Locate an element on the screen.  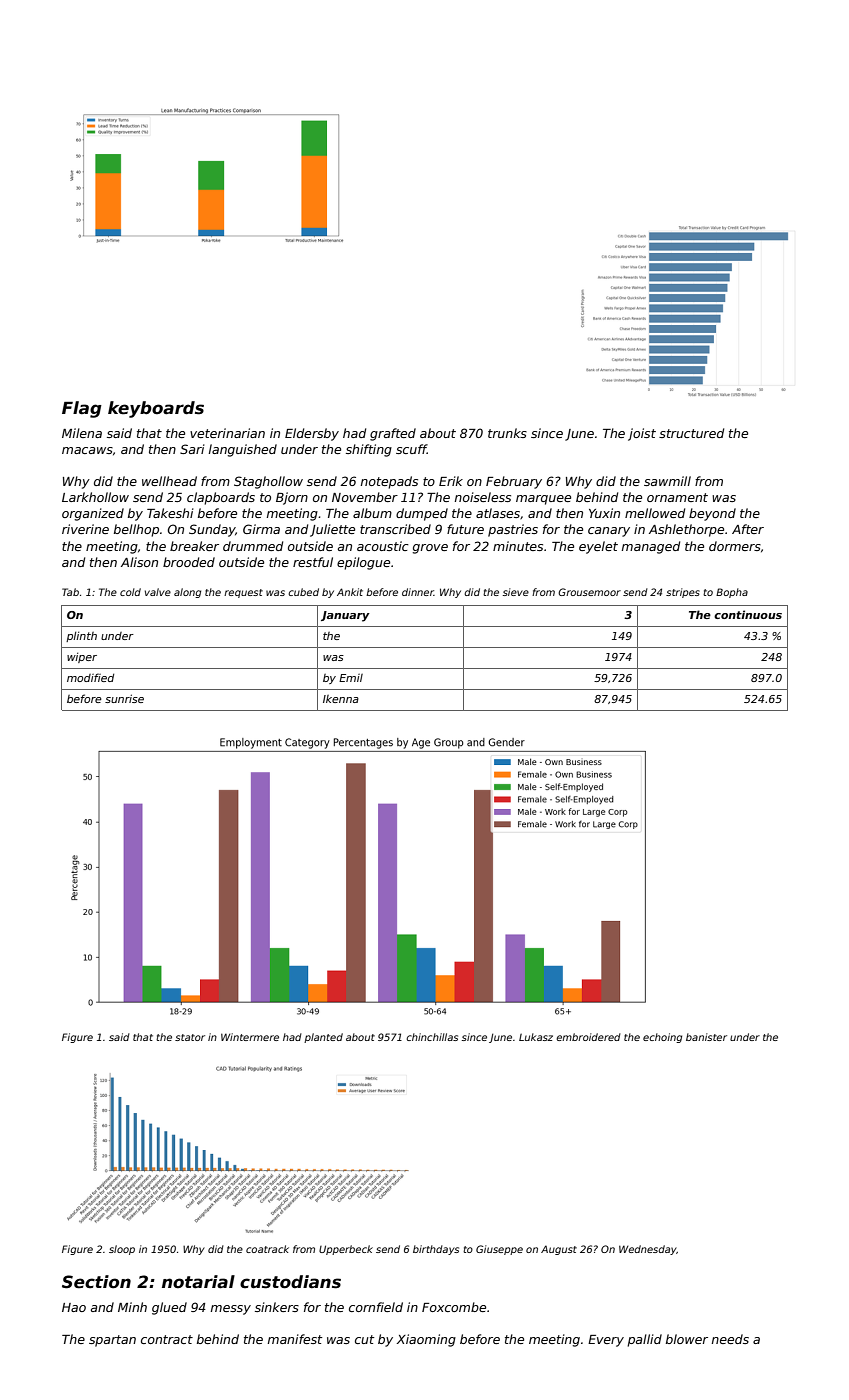
continuous is located at coordinates (748, 614).
